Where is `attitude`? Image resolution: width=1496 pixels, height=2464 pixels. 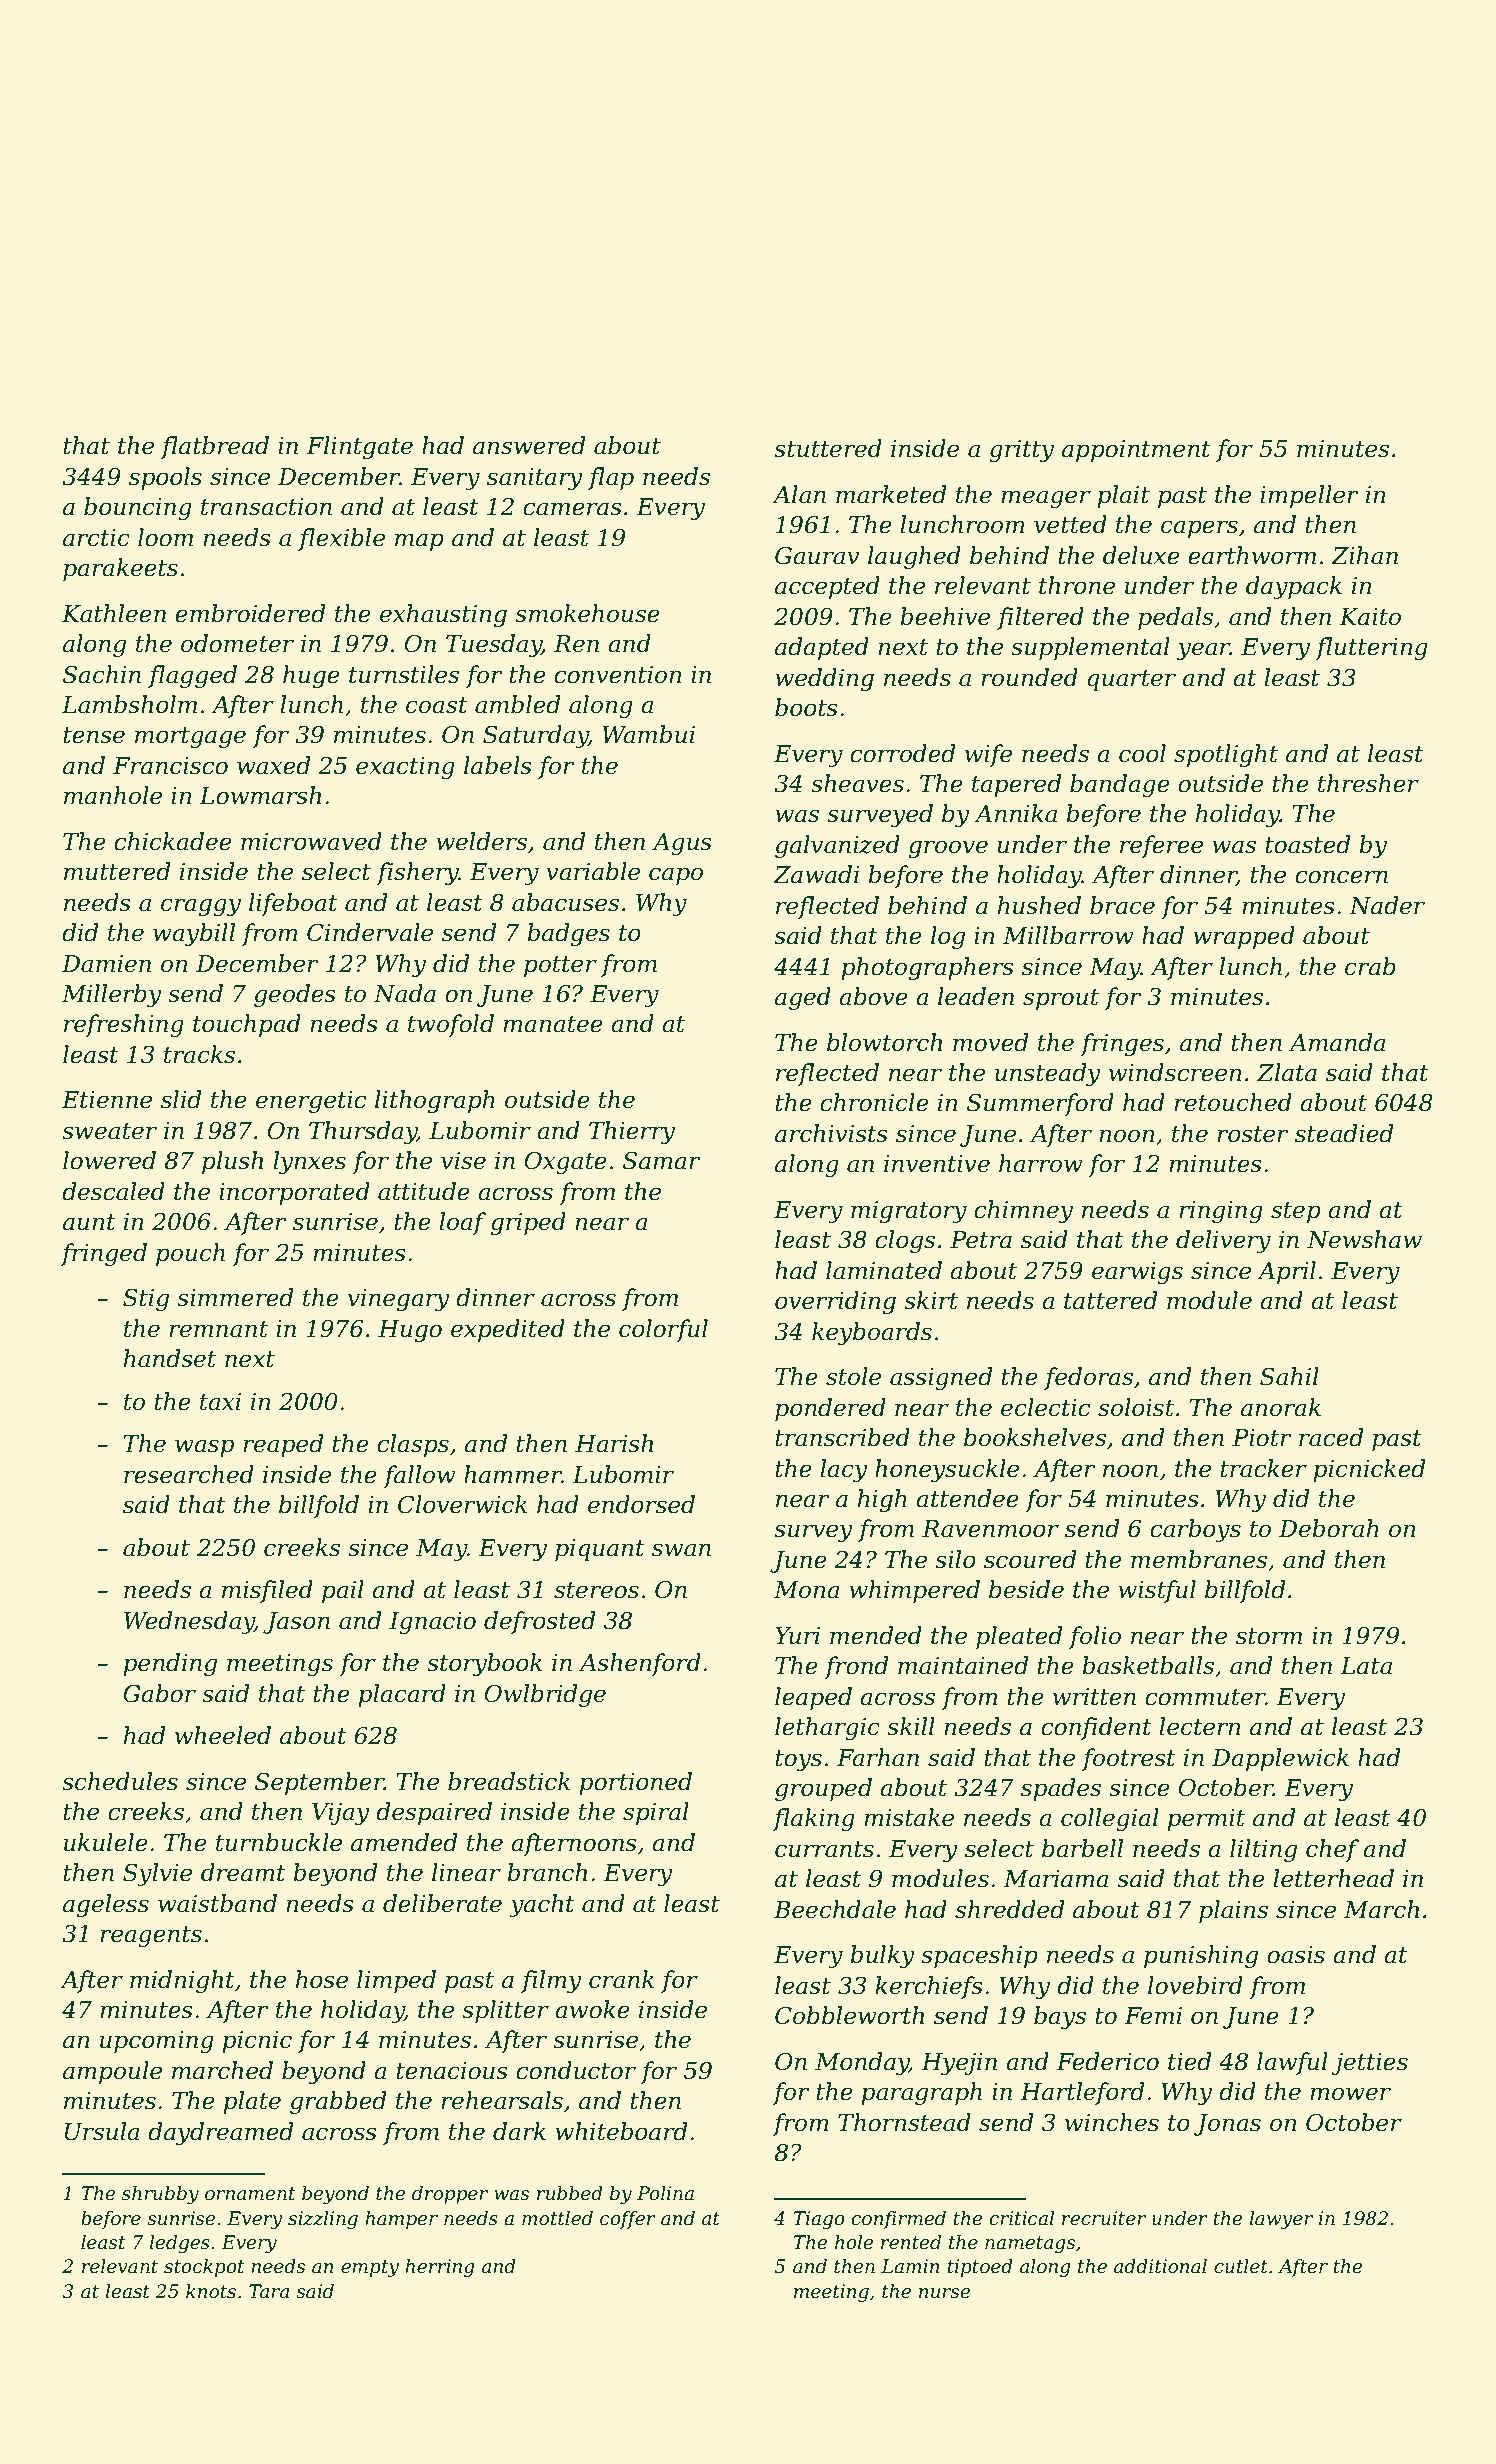
attitude is located at coordinates (424, 1191).
